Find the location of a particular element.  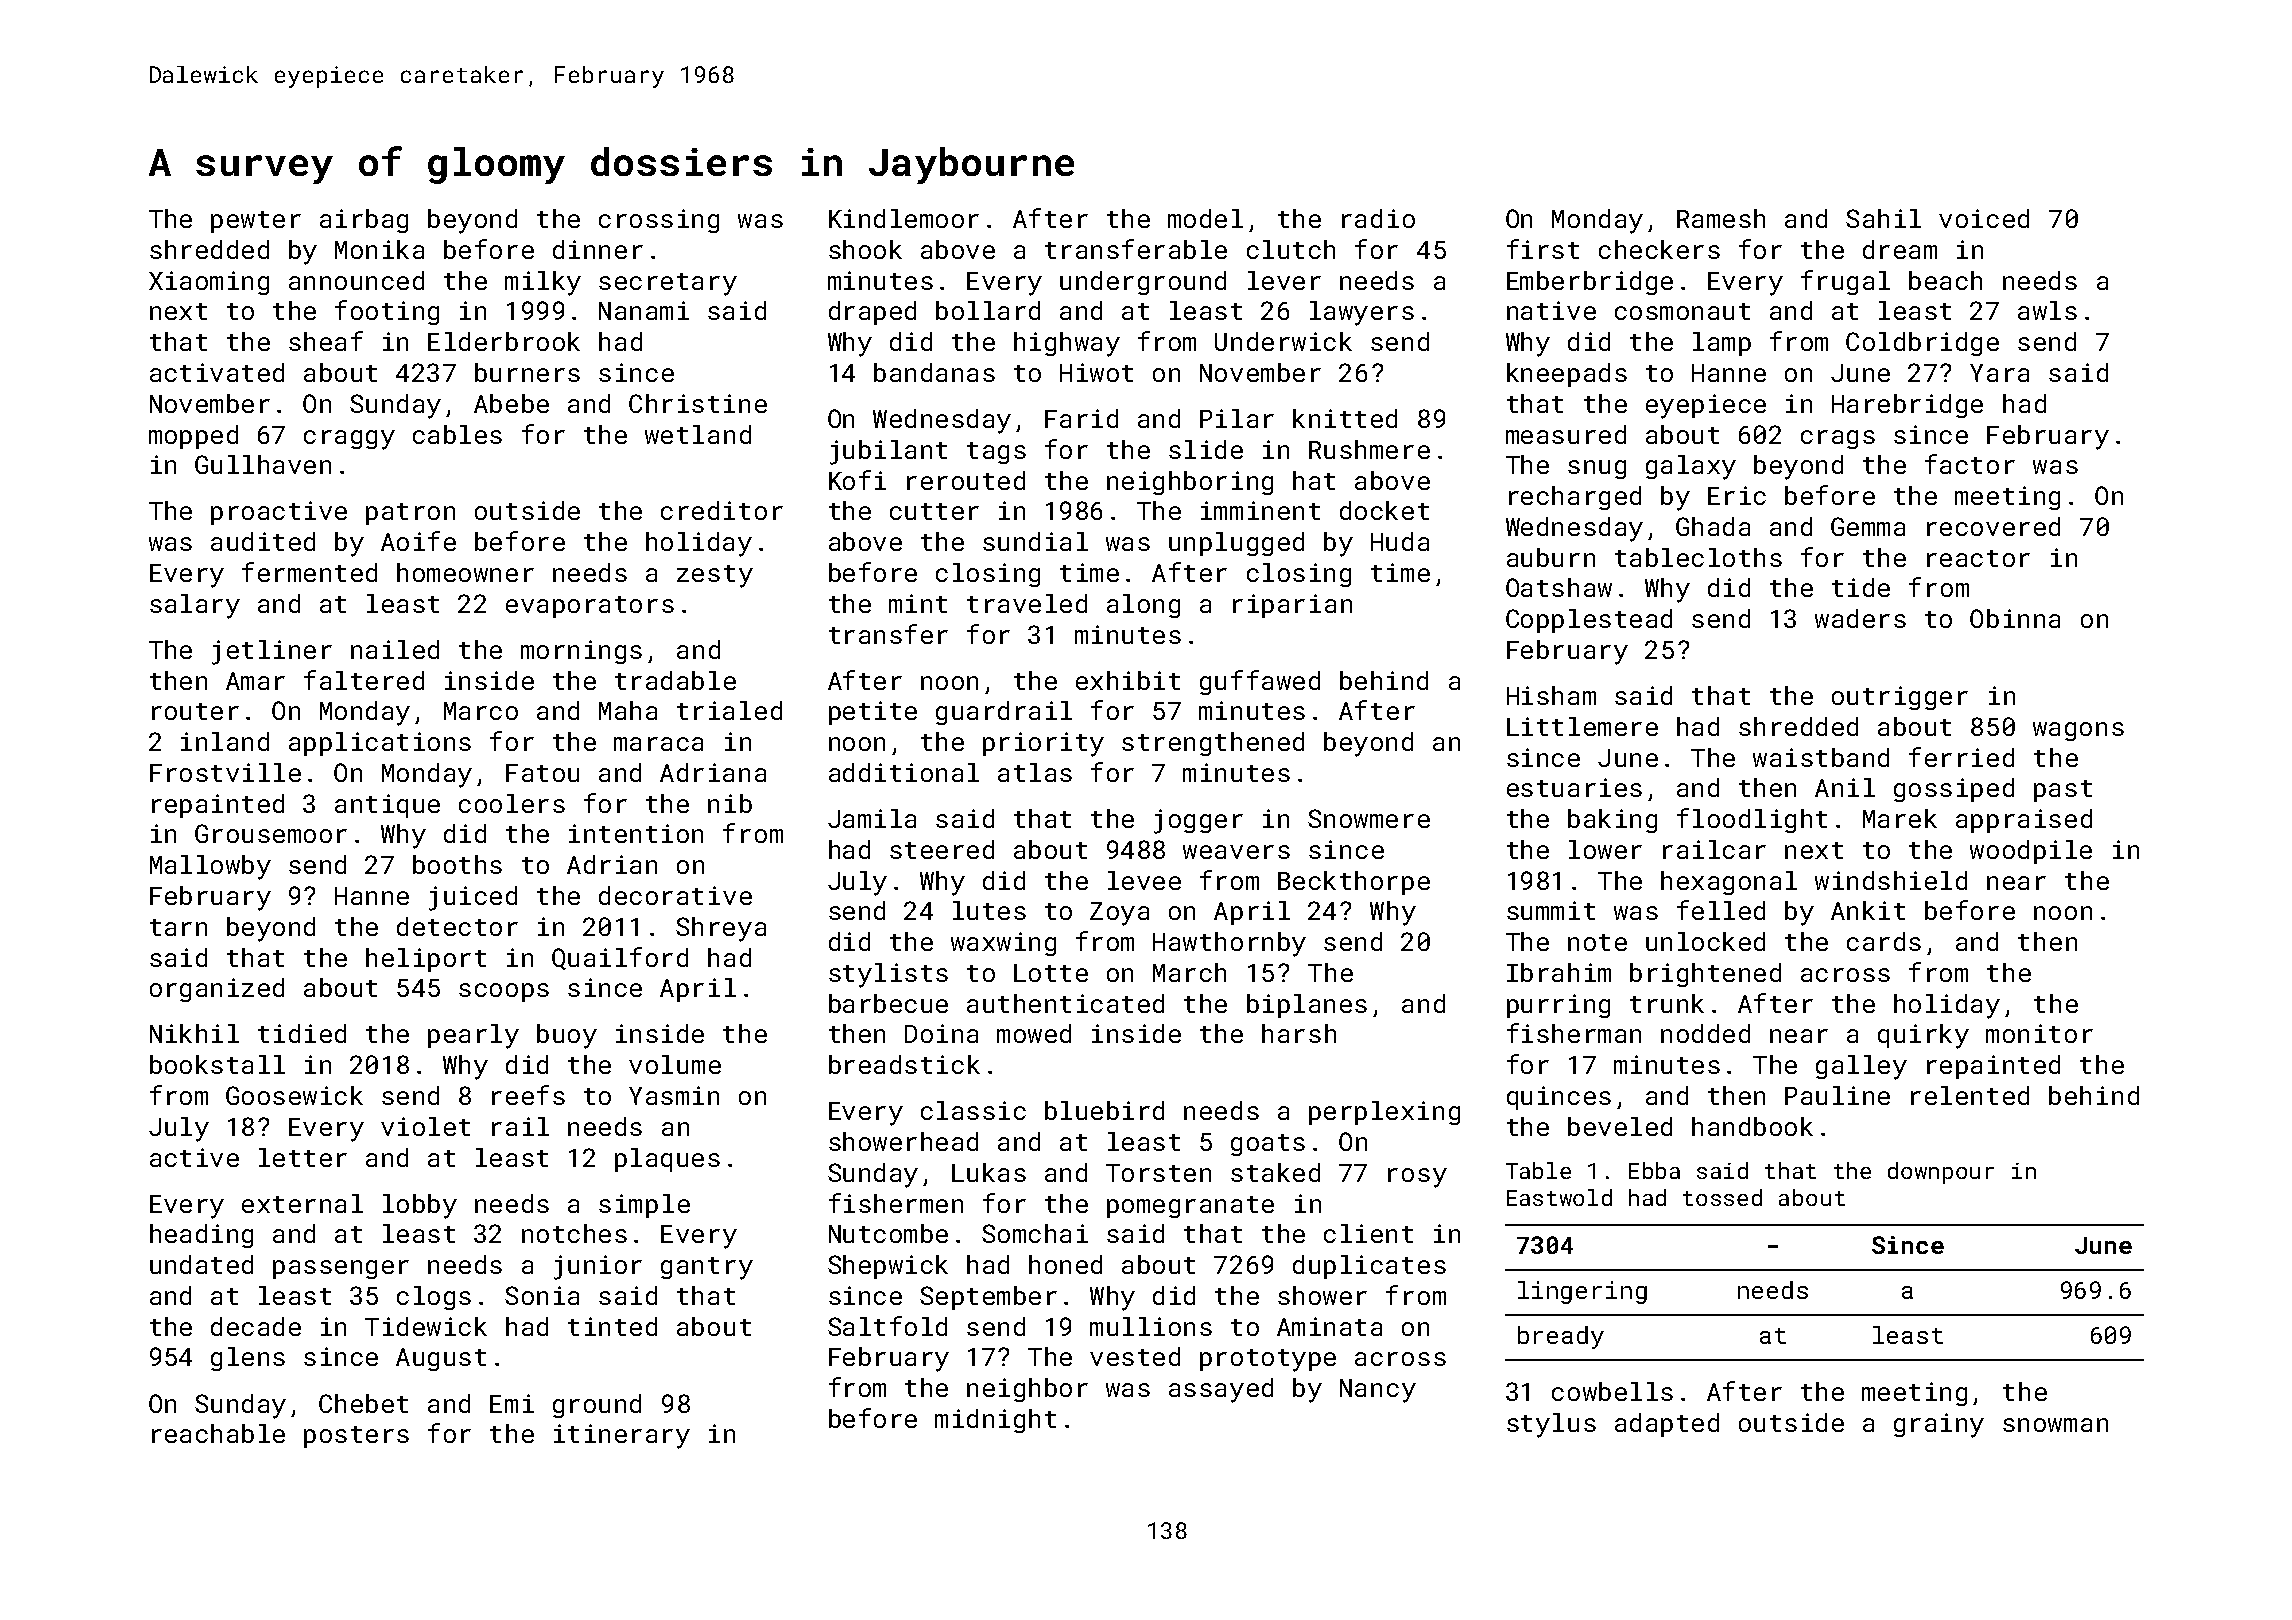

Saltfold is located at coordinates (887, 1326).
